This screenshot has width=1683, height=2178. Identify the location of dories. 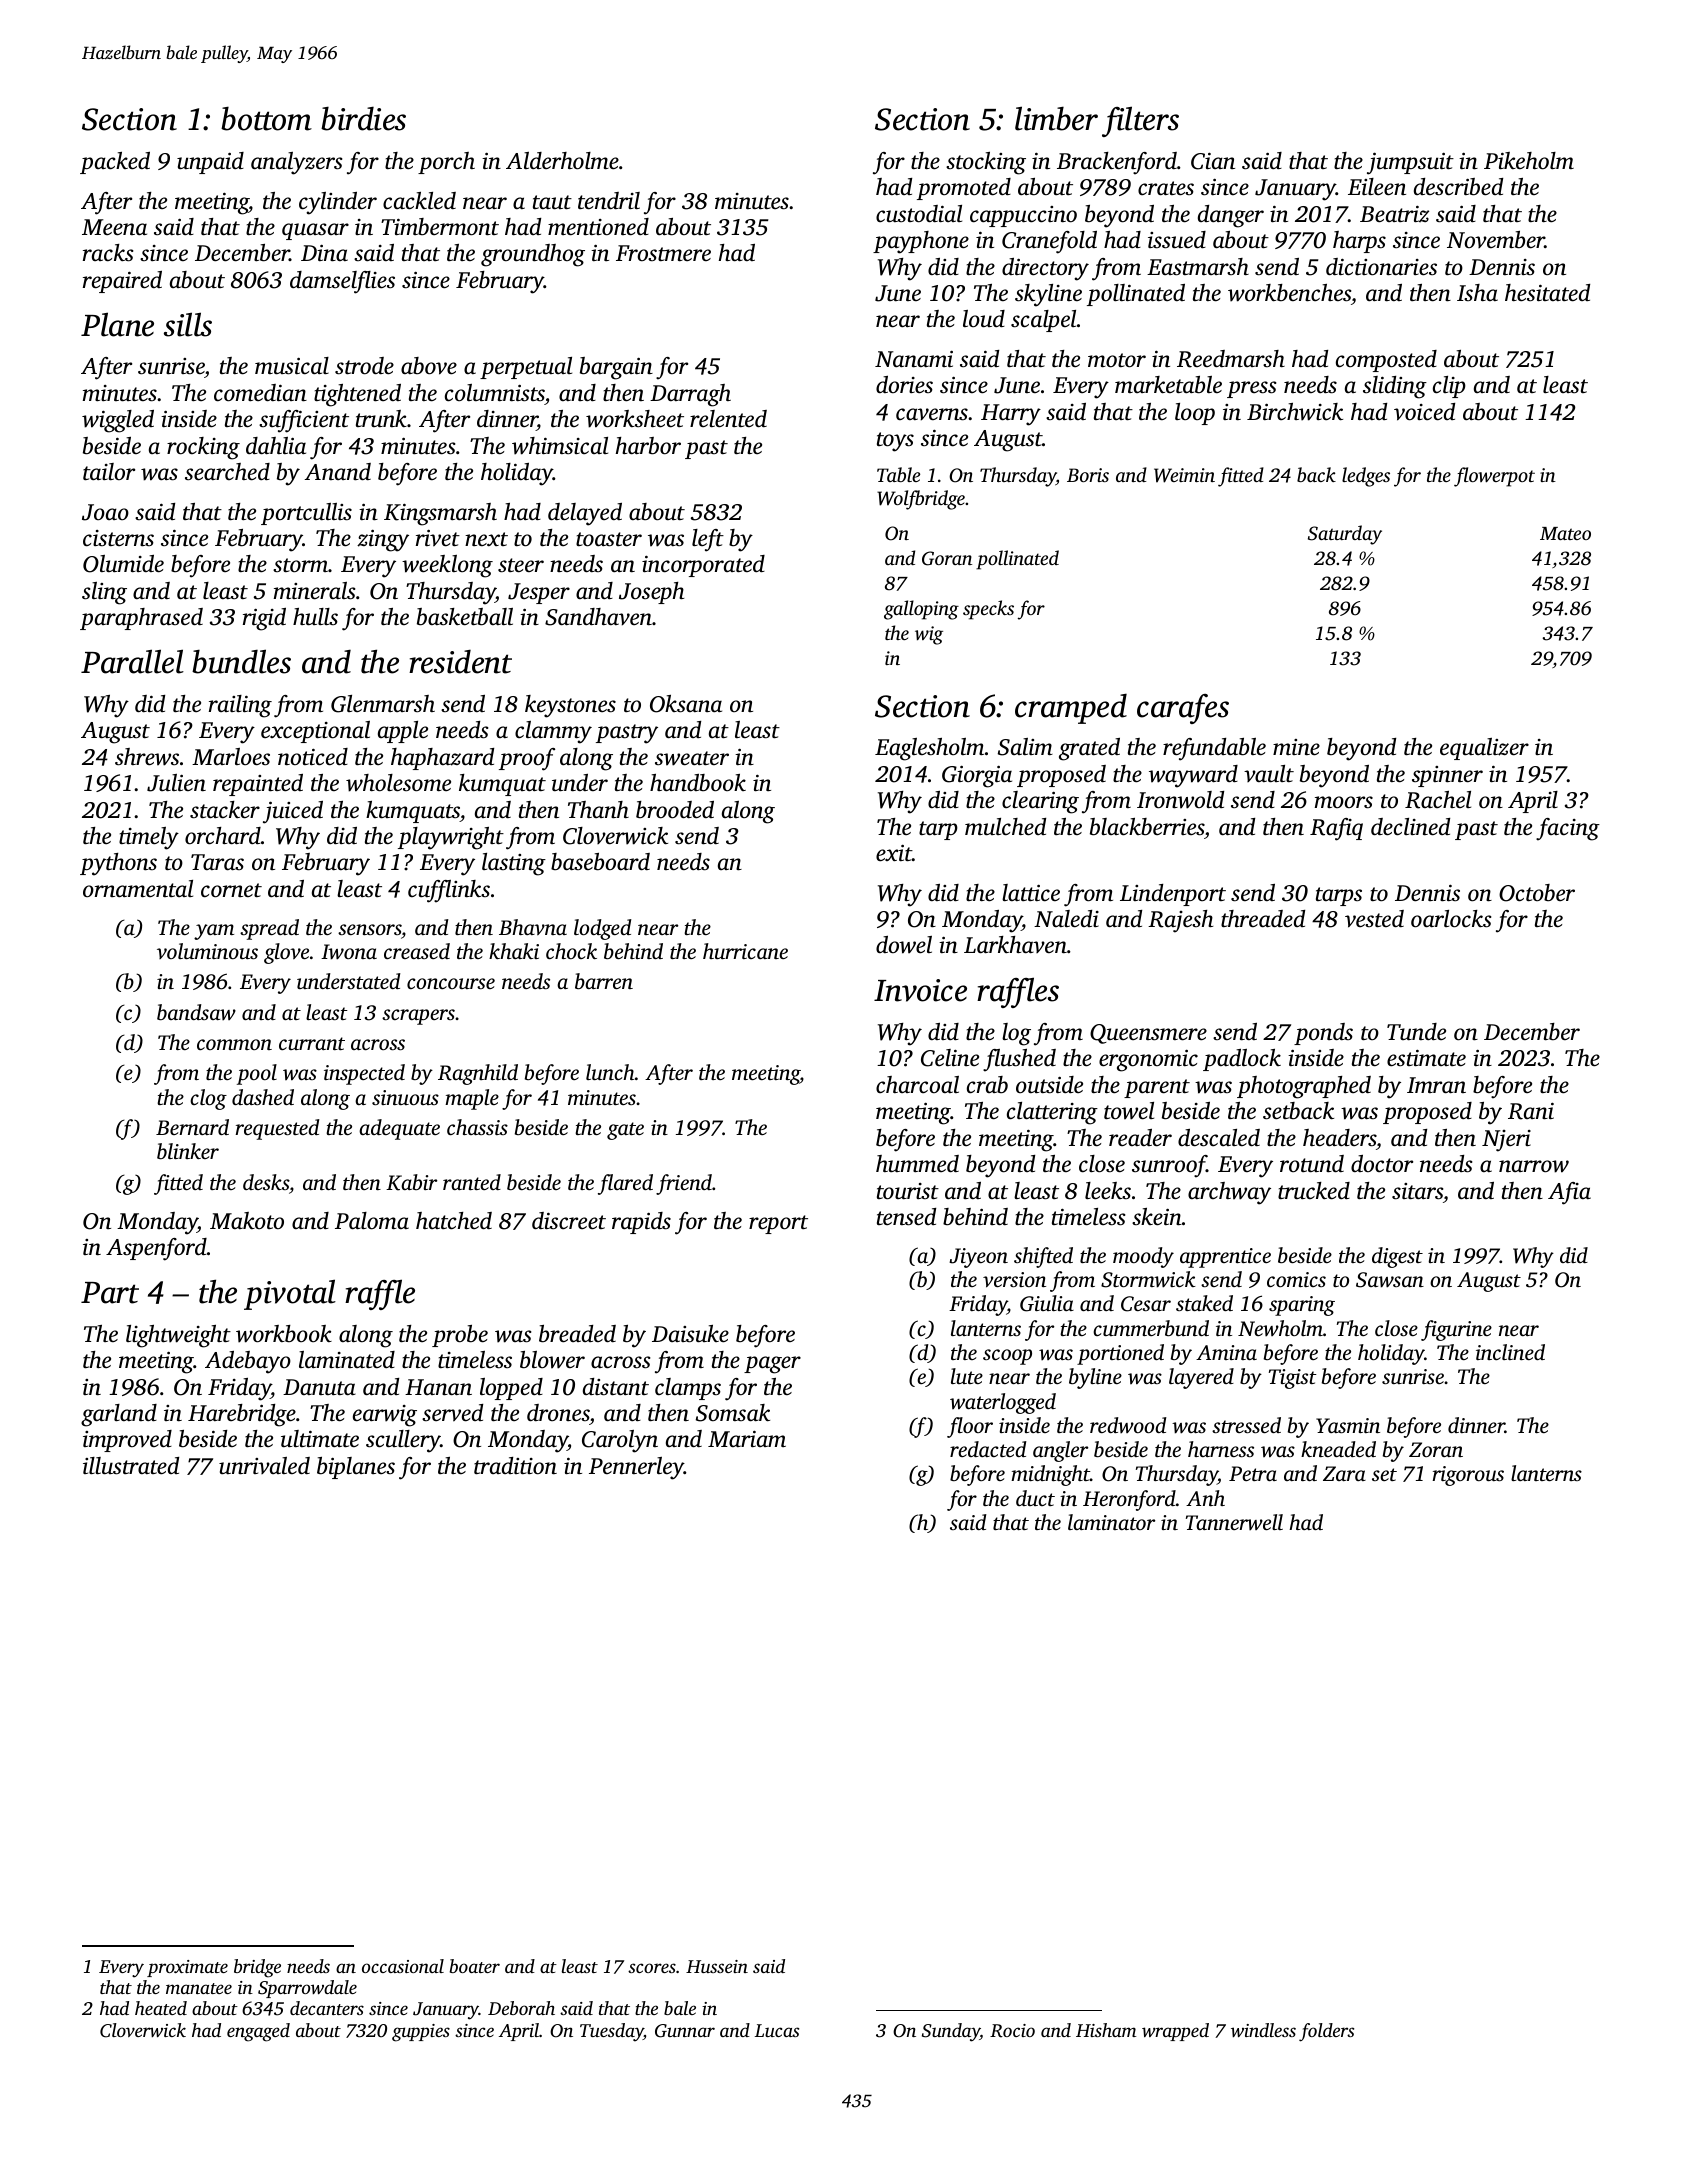
(904, 385).
